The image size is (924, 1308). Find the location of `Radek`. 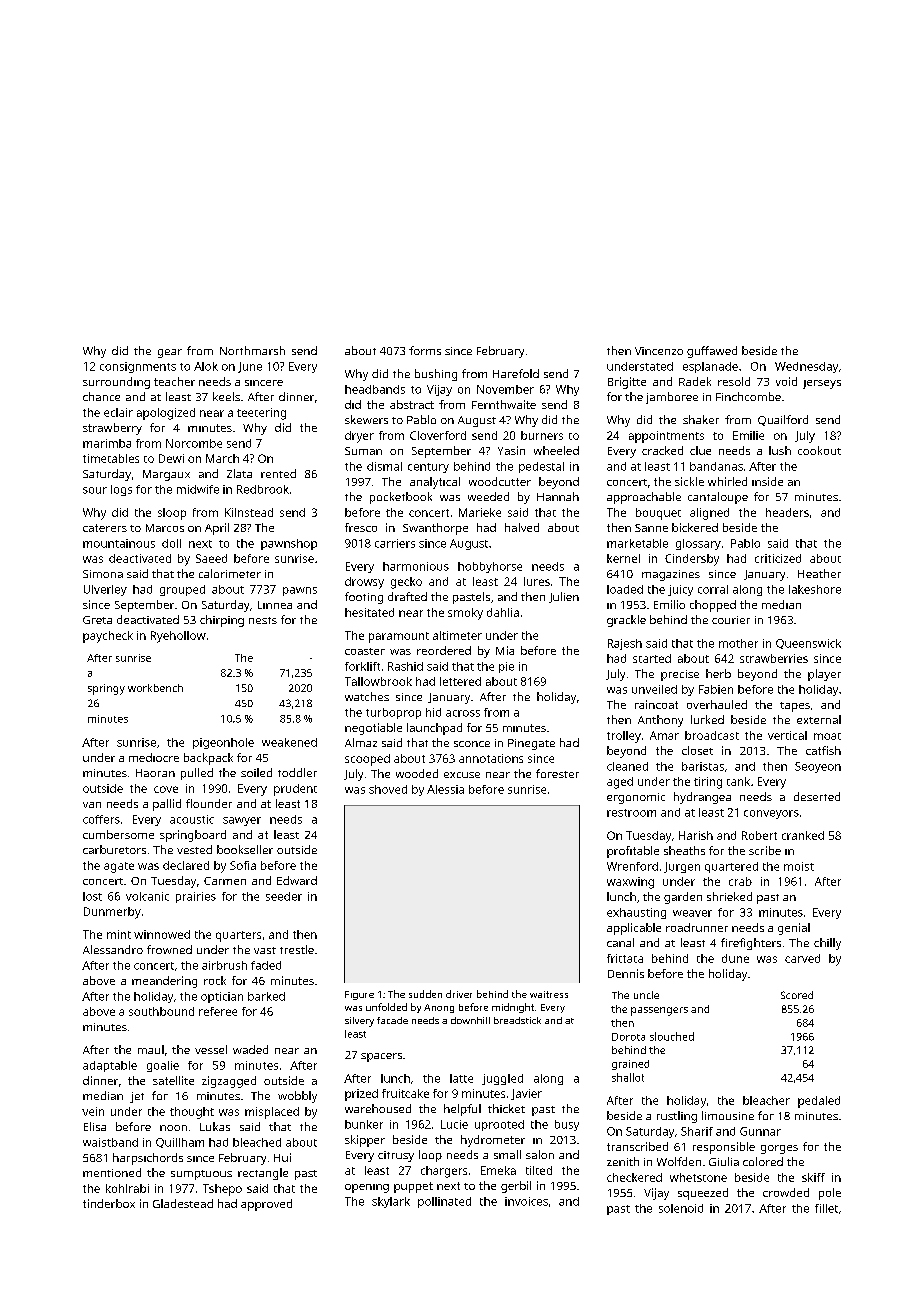

Radek is located at coordinates (695, 381).
